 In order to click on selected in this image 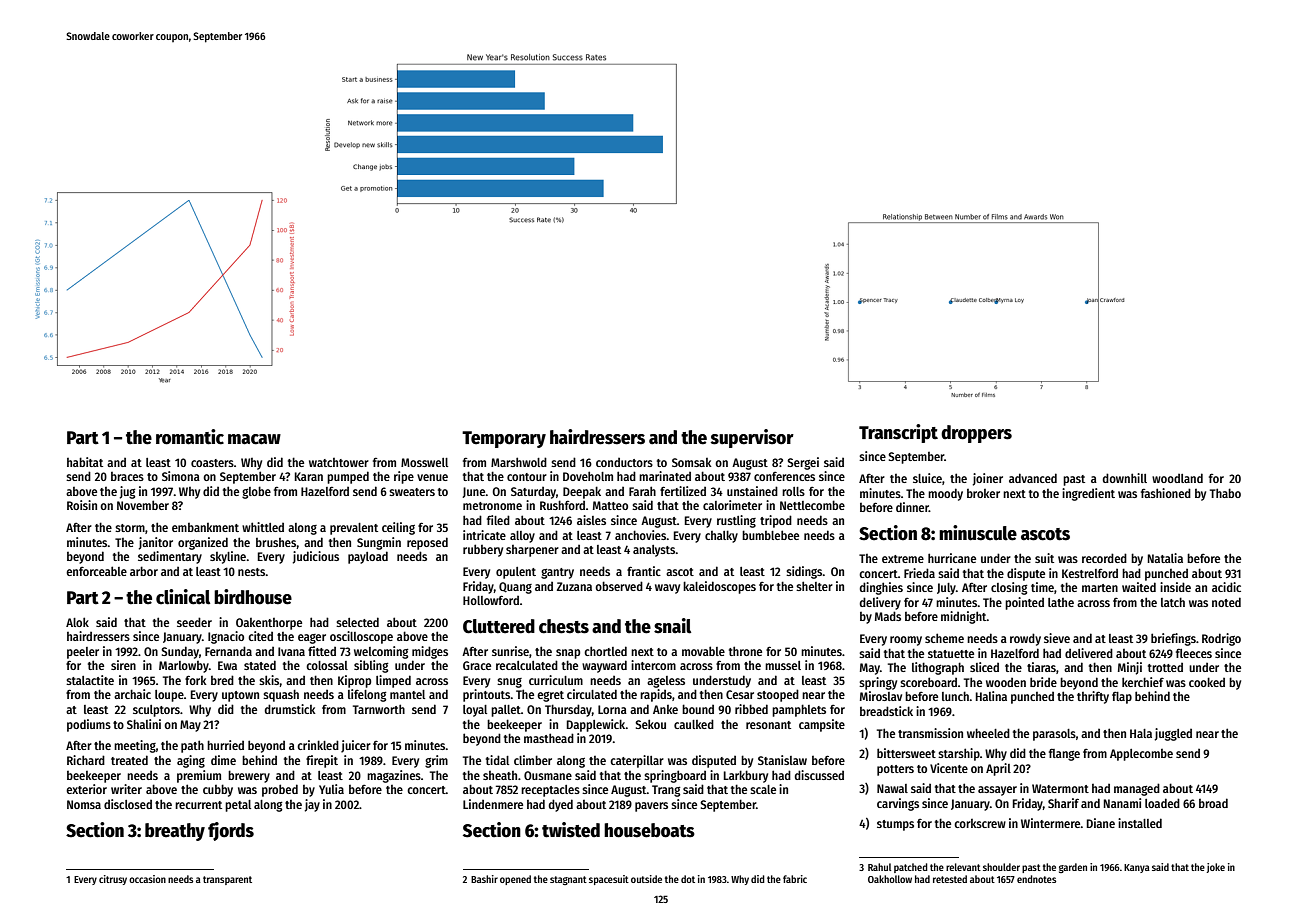, I will do `click(357, 622)`.
